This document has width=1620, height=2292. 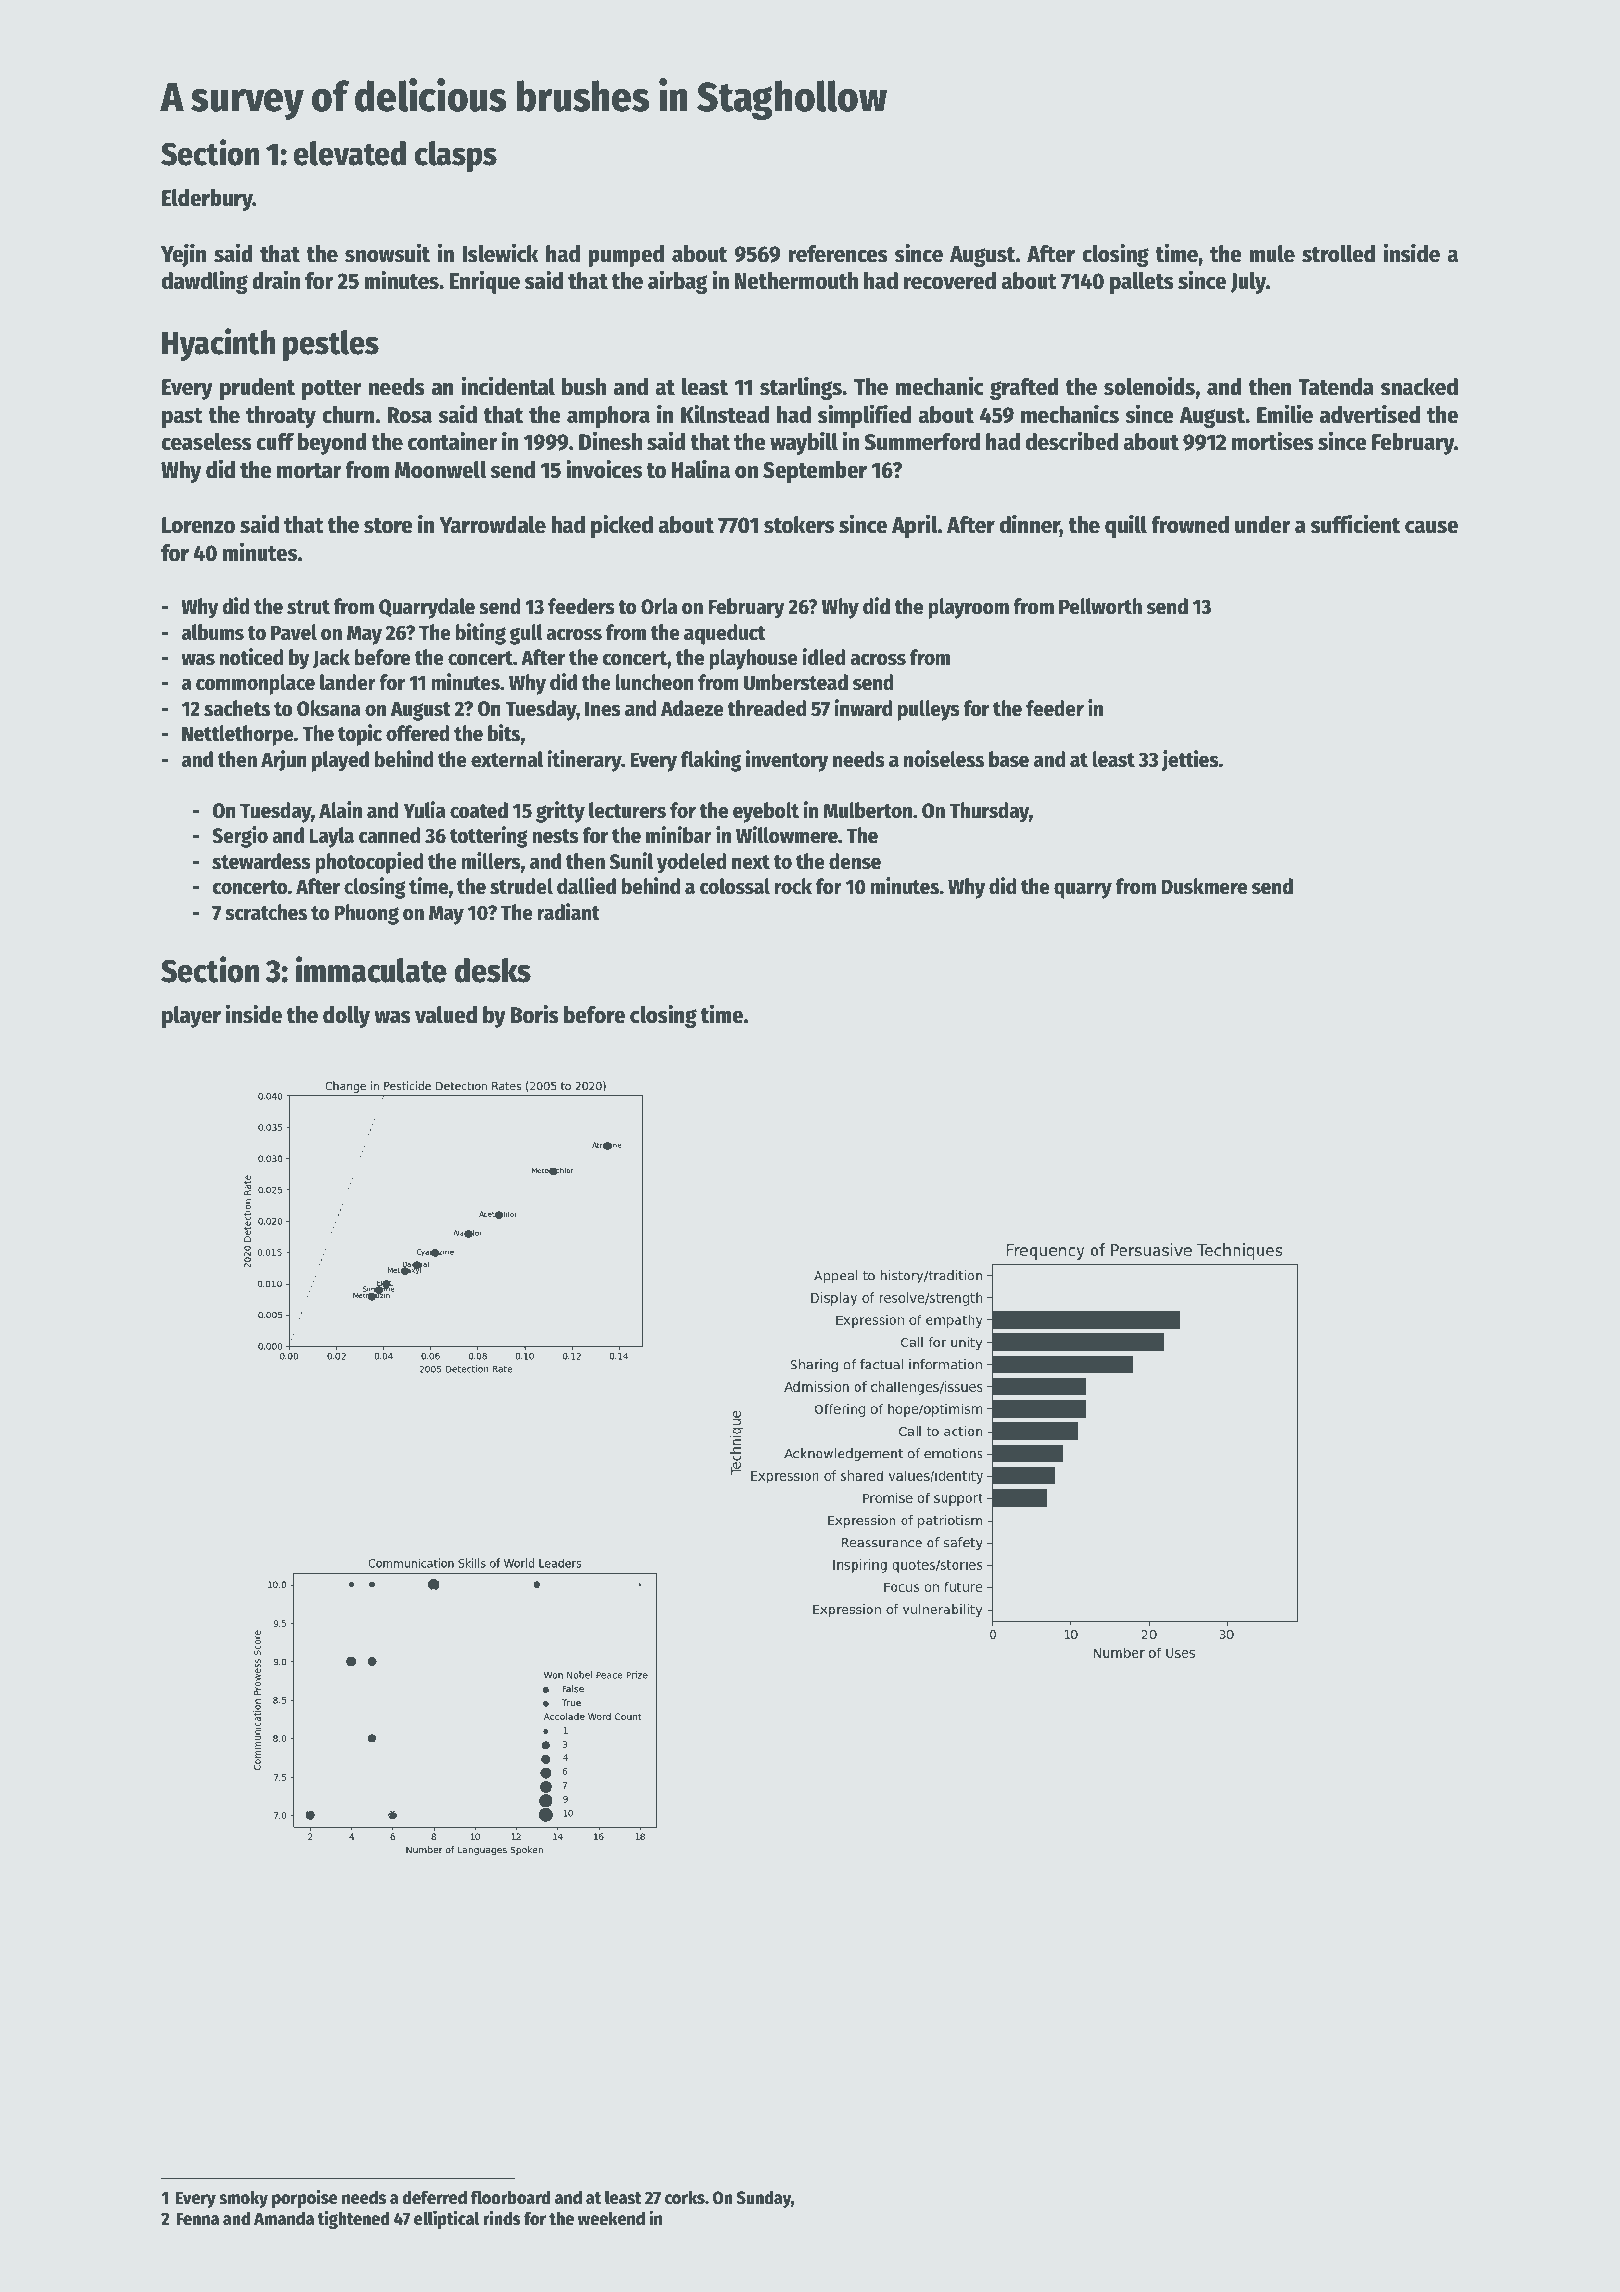 I want to click on elevated, so click(x=349, y=153).
